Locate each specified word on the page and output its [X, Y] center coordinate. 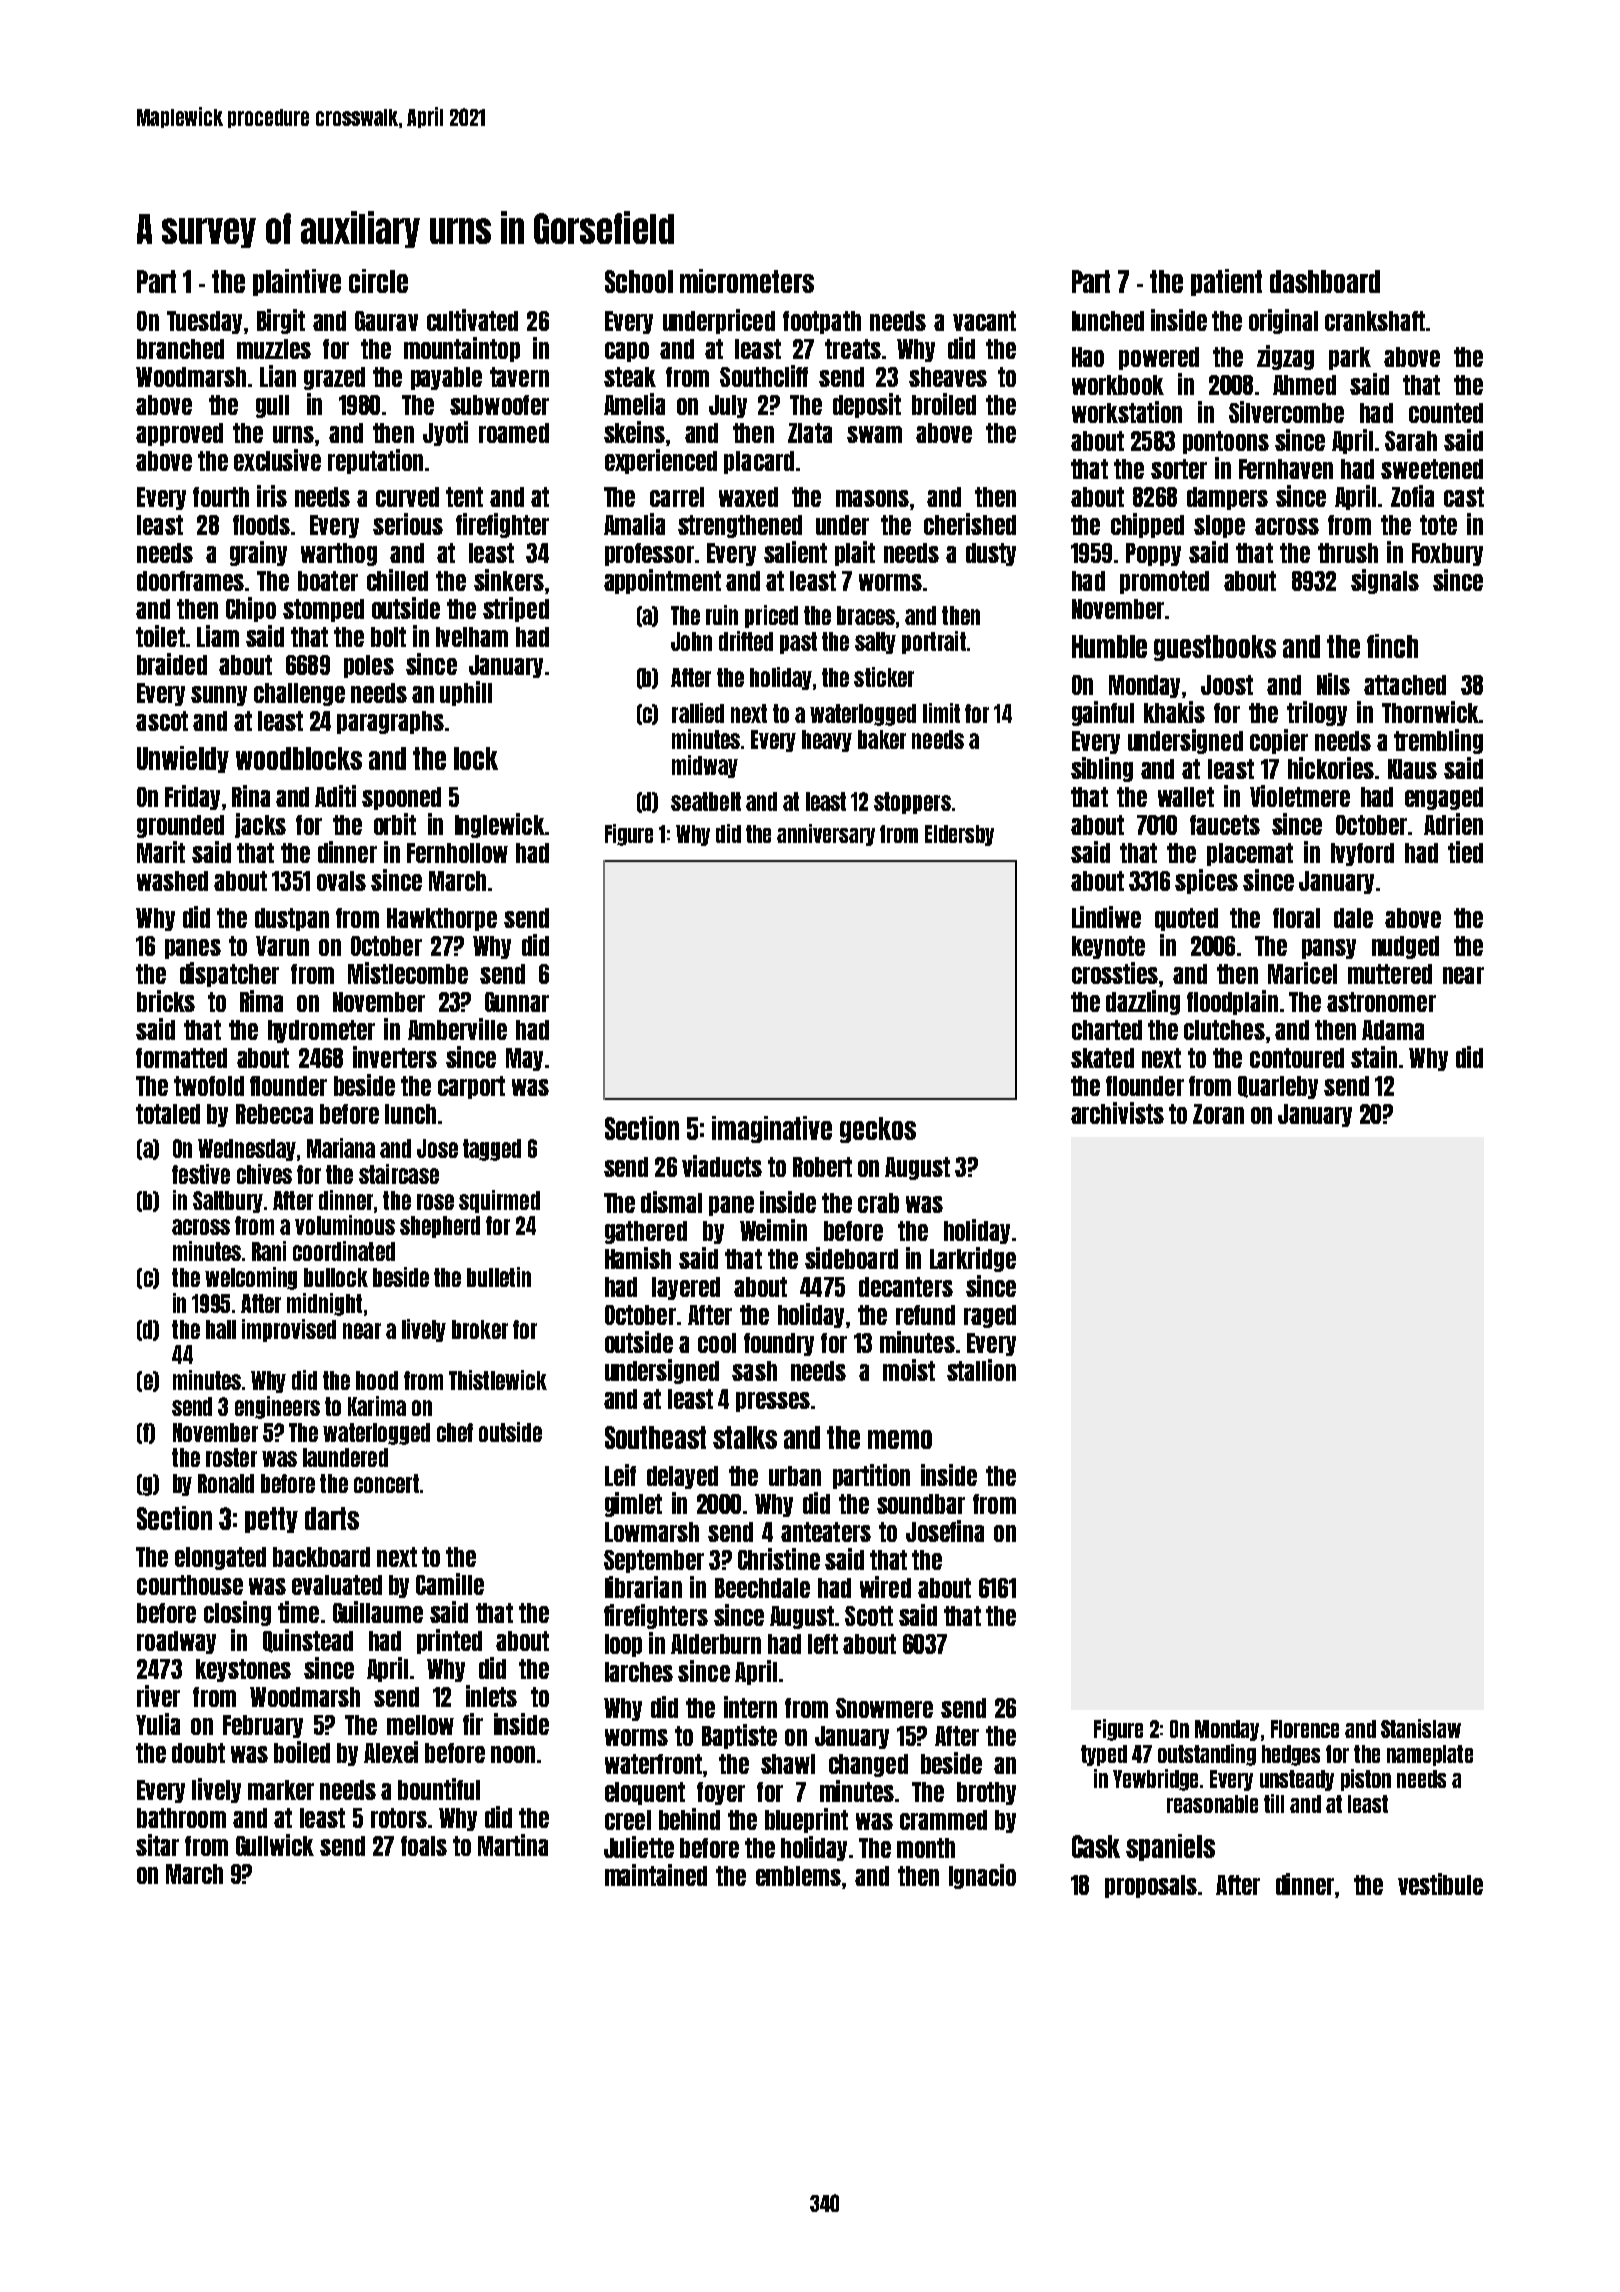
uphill [466, 693]
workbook [1118, 385]
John [691, 641]
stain [1374, 1057]
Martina [513, 1845]
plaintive [297, 282]
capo [627, 352]
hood [377, 1380]
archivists [1117, 1113]
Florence [1305, 1729]
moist [909, 1370]
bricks [166, 1001]
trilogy [1317, 713]
